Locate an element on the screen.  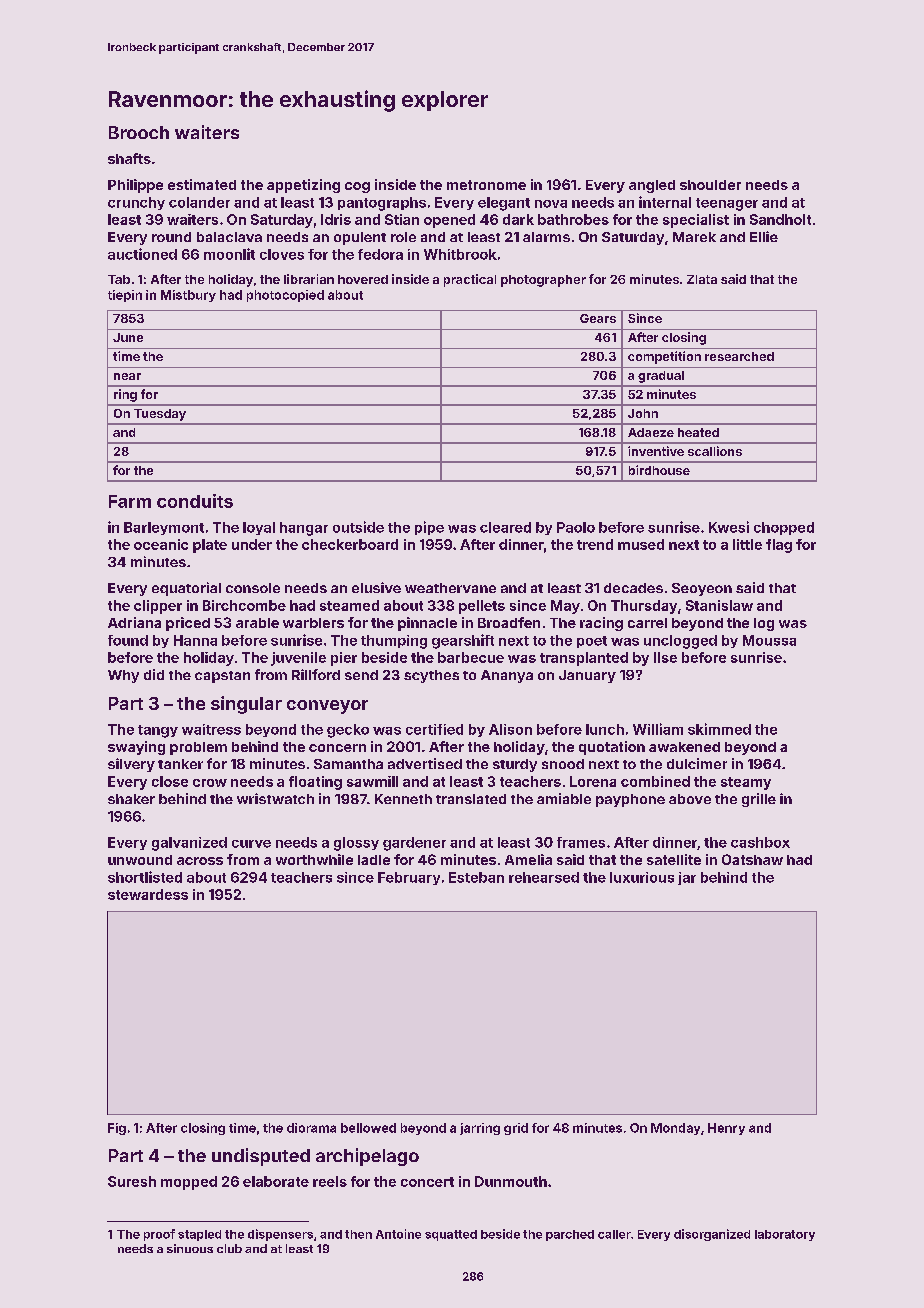
proof is located at coordinates (159, 1235).
